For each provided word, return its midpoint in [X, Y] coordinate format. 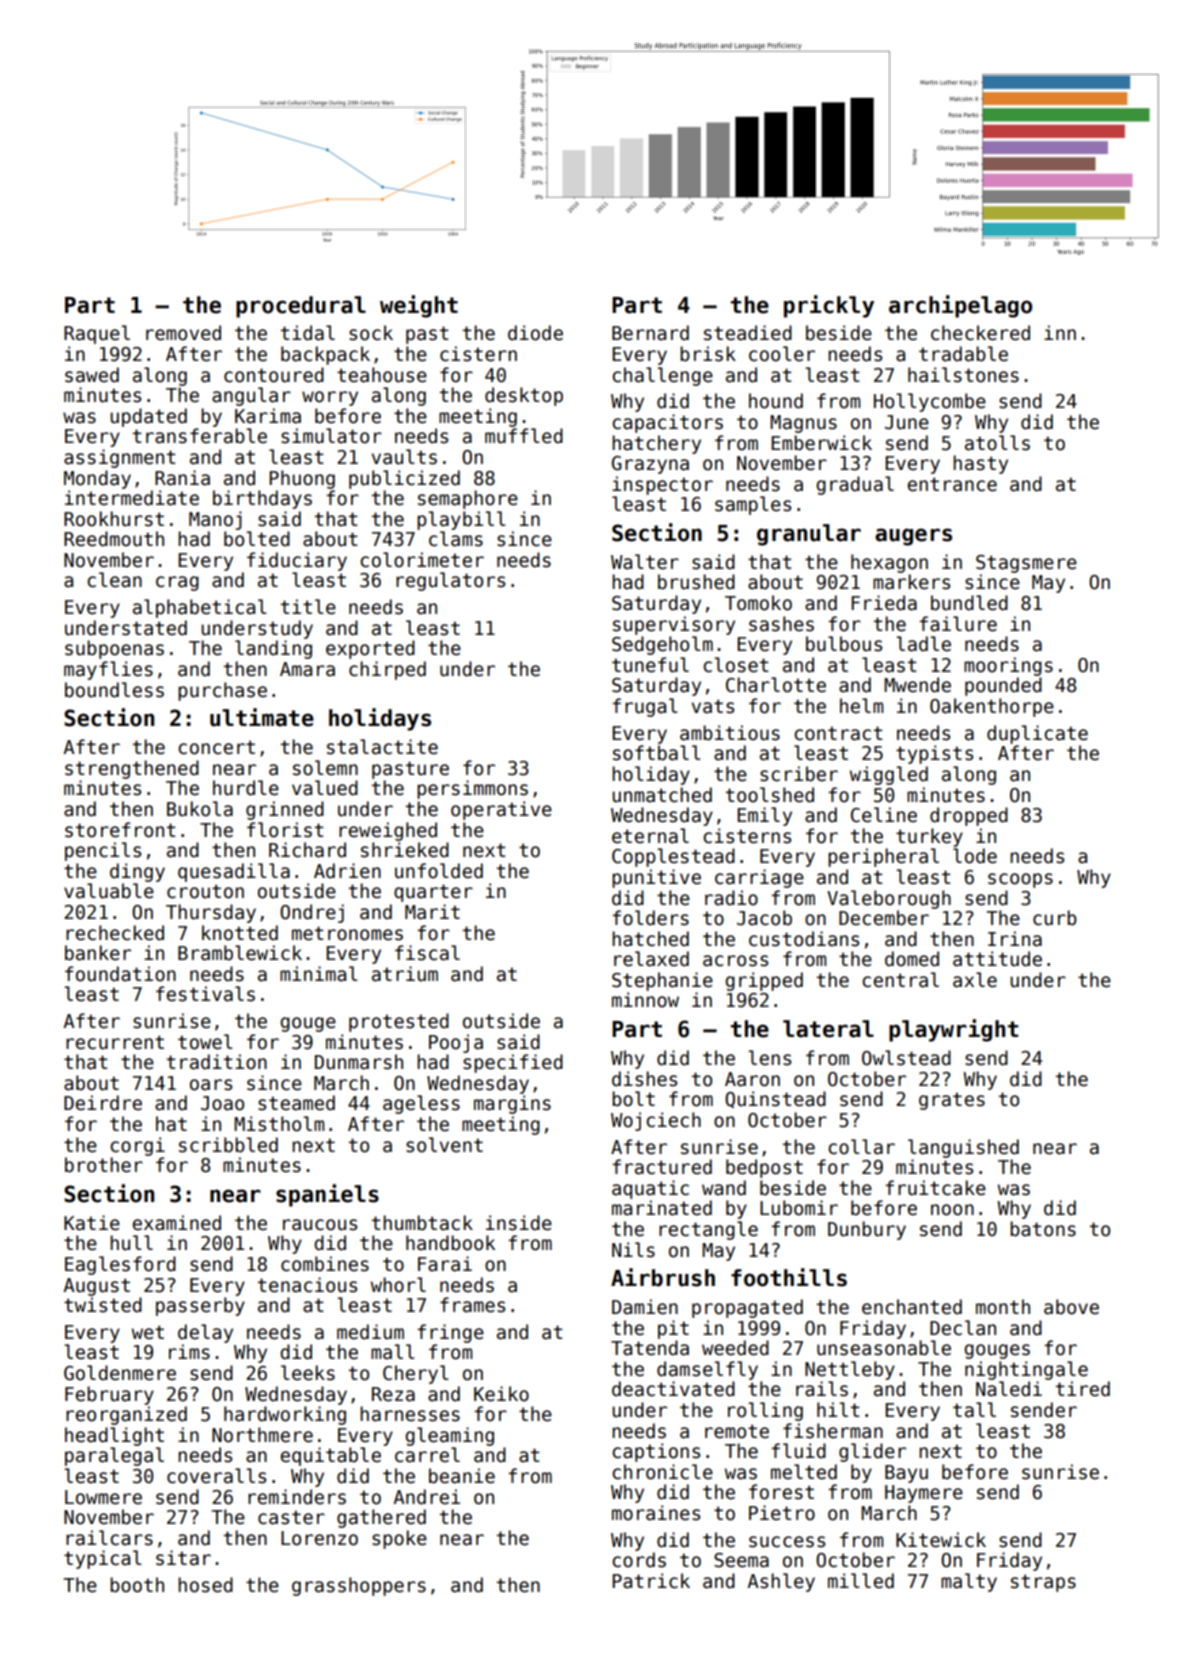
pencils [103, 851]
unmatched [662, 795]
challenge [662, 376]
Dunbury [867, 1230]
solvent [444, 1145]
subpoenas [114, 649]
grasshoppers [359, 1586]
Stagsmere [1026, 564]
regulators [450, 581]
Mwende [917, 685]
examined [176, 1223]
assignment [120, 458]
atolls [997, 443]
